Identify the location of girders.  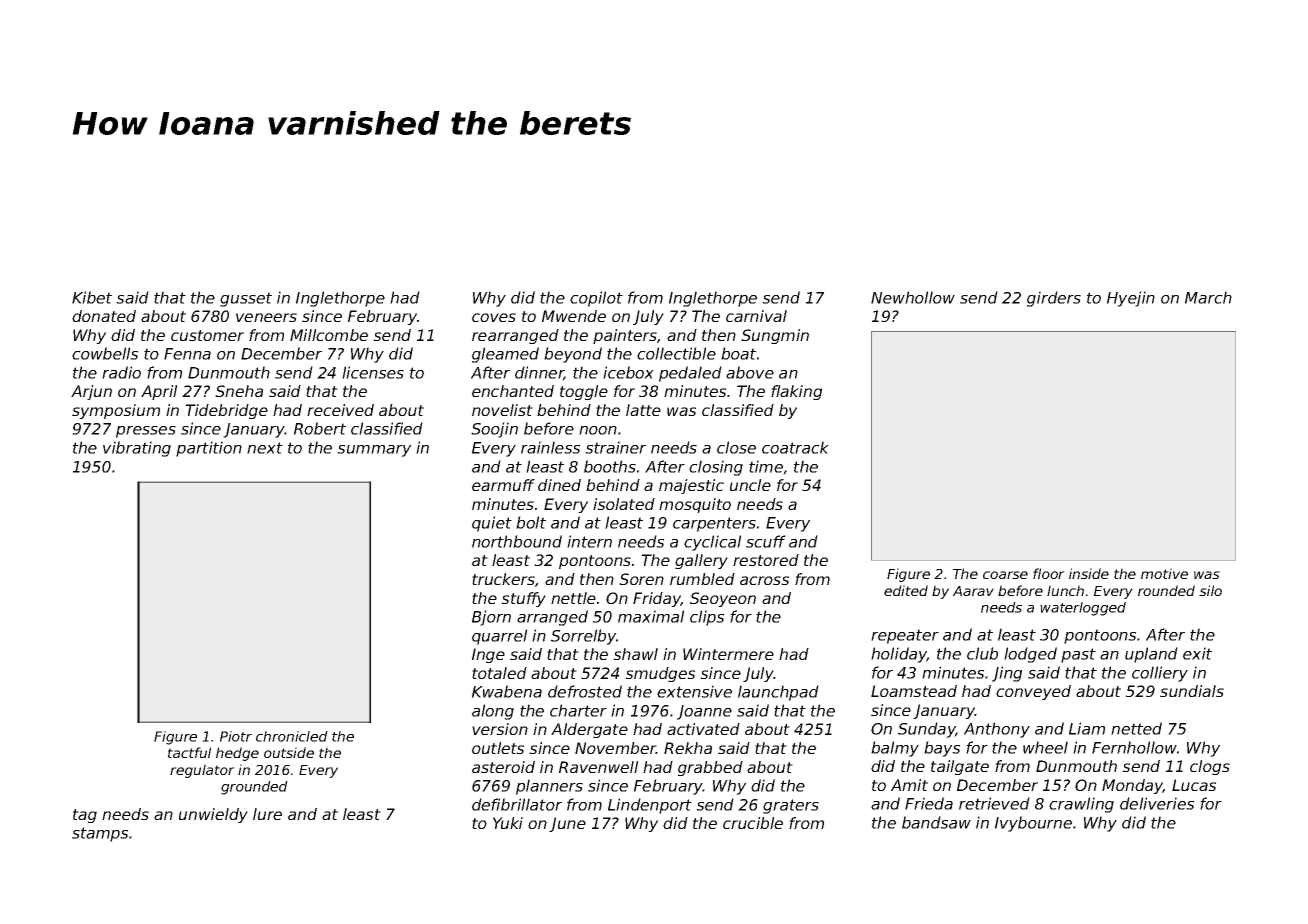
(1054, 299).
